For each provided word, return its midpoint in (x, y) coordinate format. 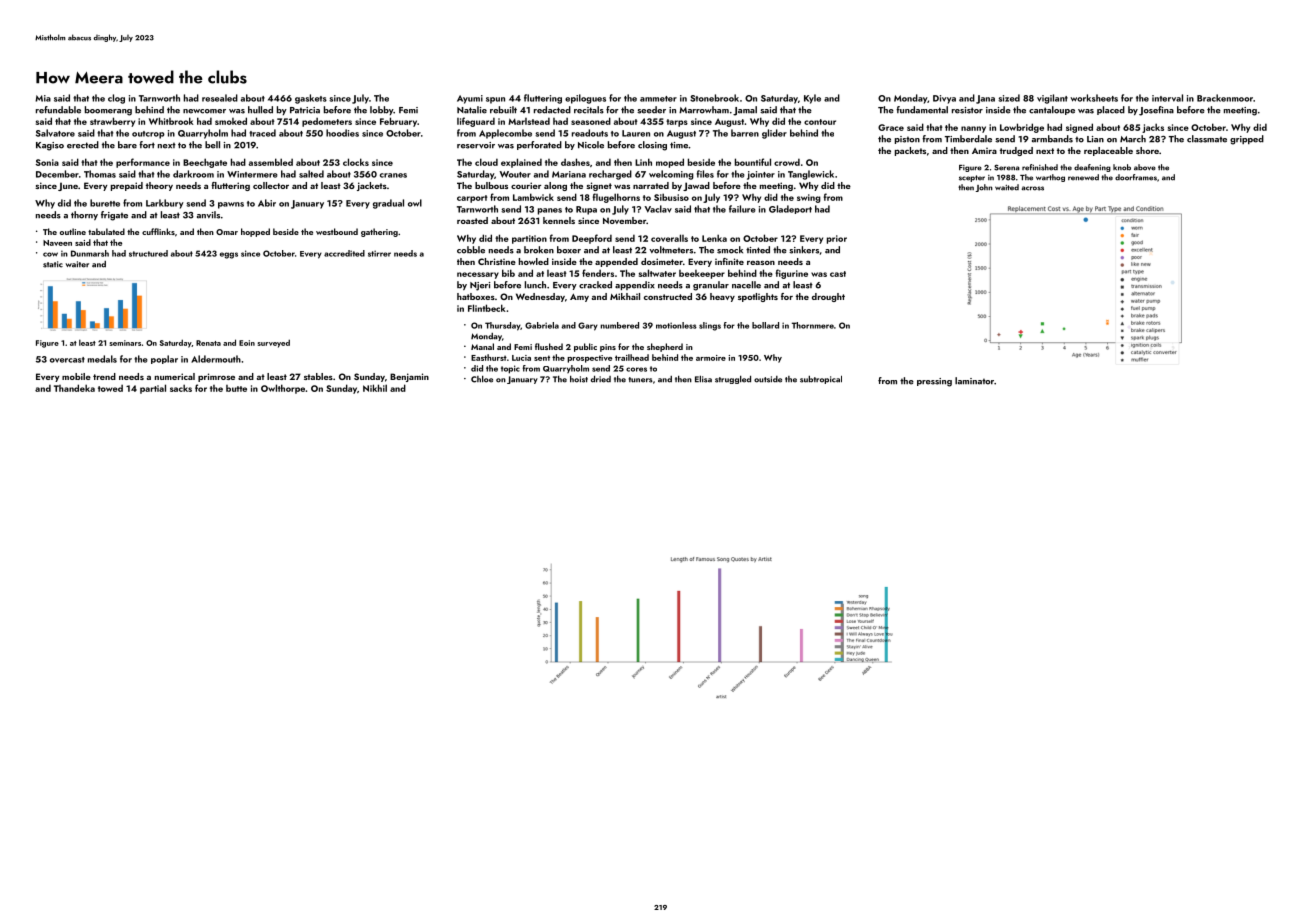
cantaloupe (1052, 110)
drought (828, 297)
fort (147, 145)
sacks (181, 388)
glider (774, 134)
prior (837, 239)
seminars (125, 343)
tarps (677, 123)
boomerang (108, 111)
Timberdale (968, 139)
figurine (792, 274)
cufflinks (158, 231)
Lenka (714, 238)
